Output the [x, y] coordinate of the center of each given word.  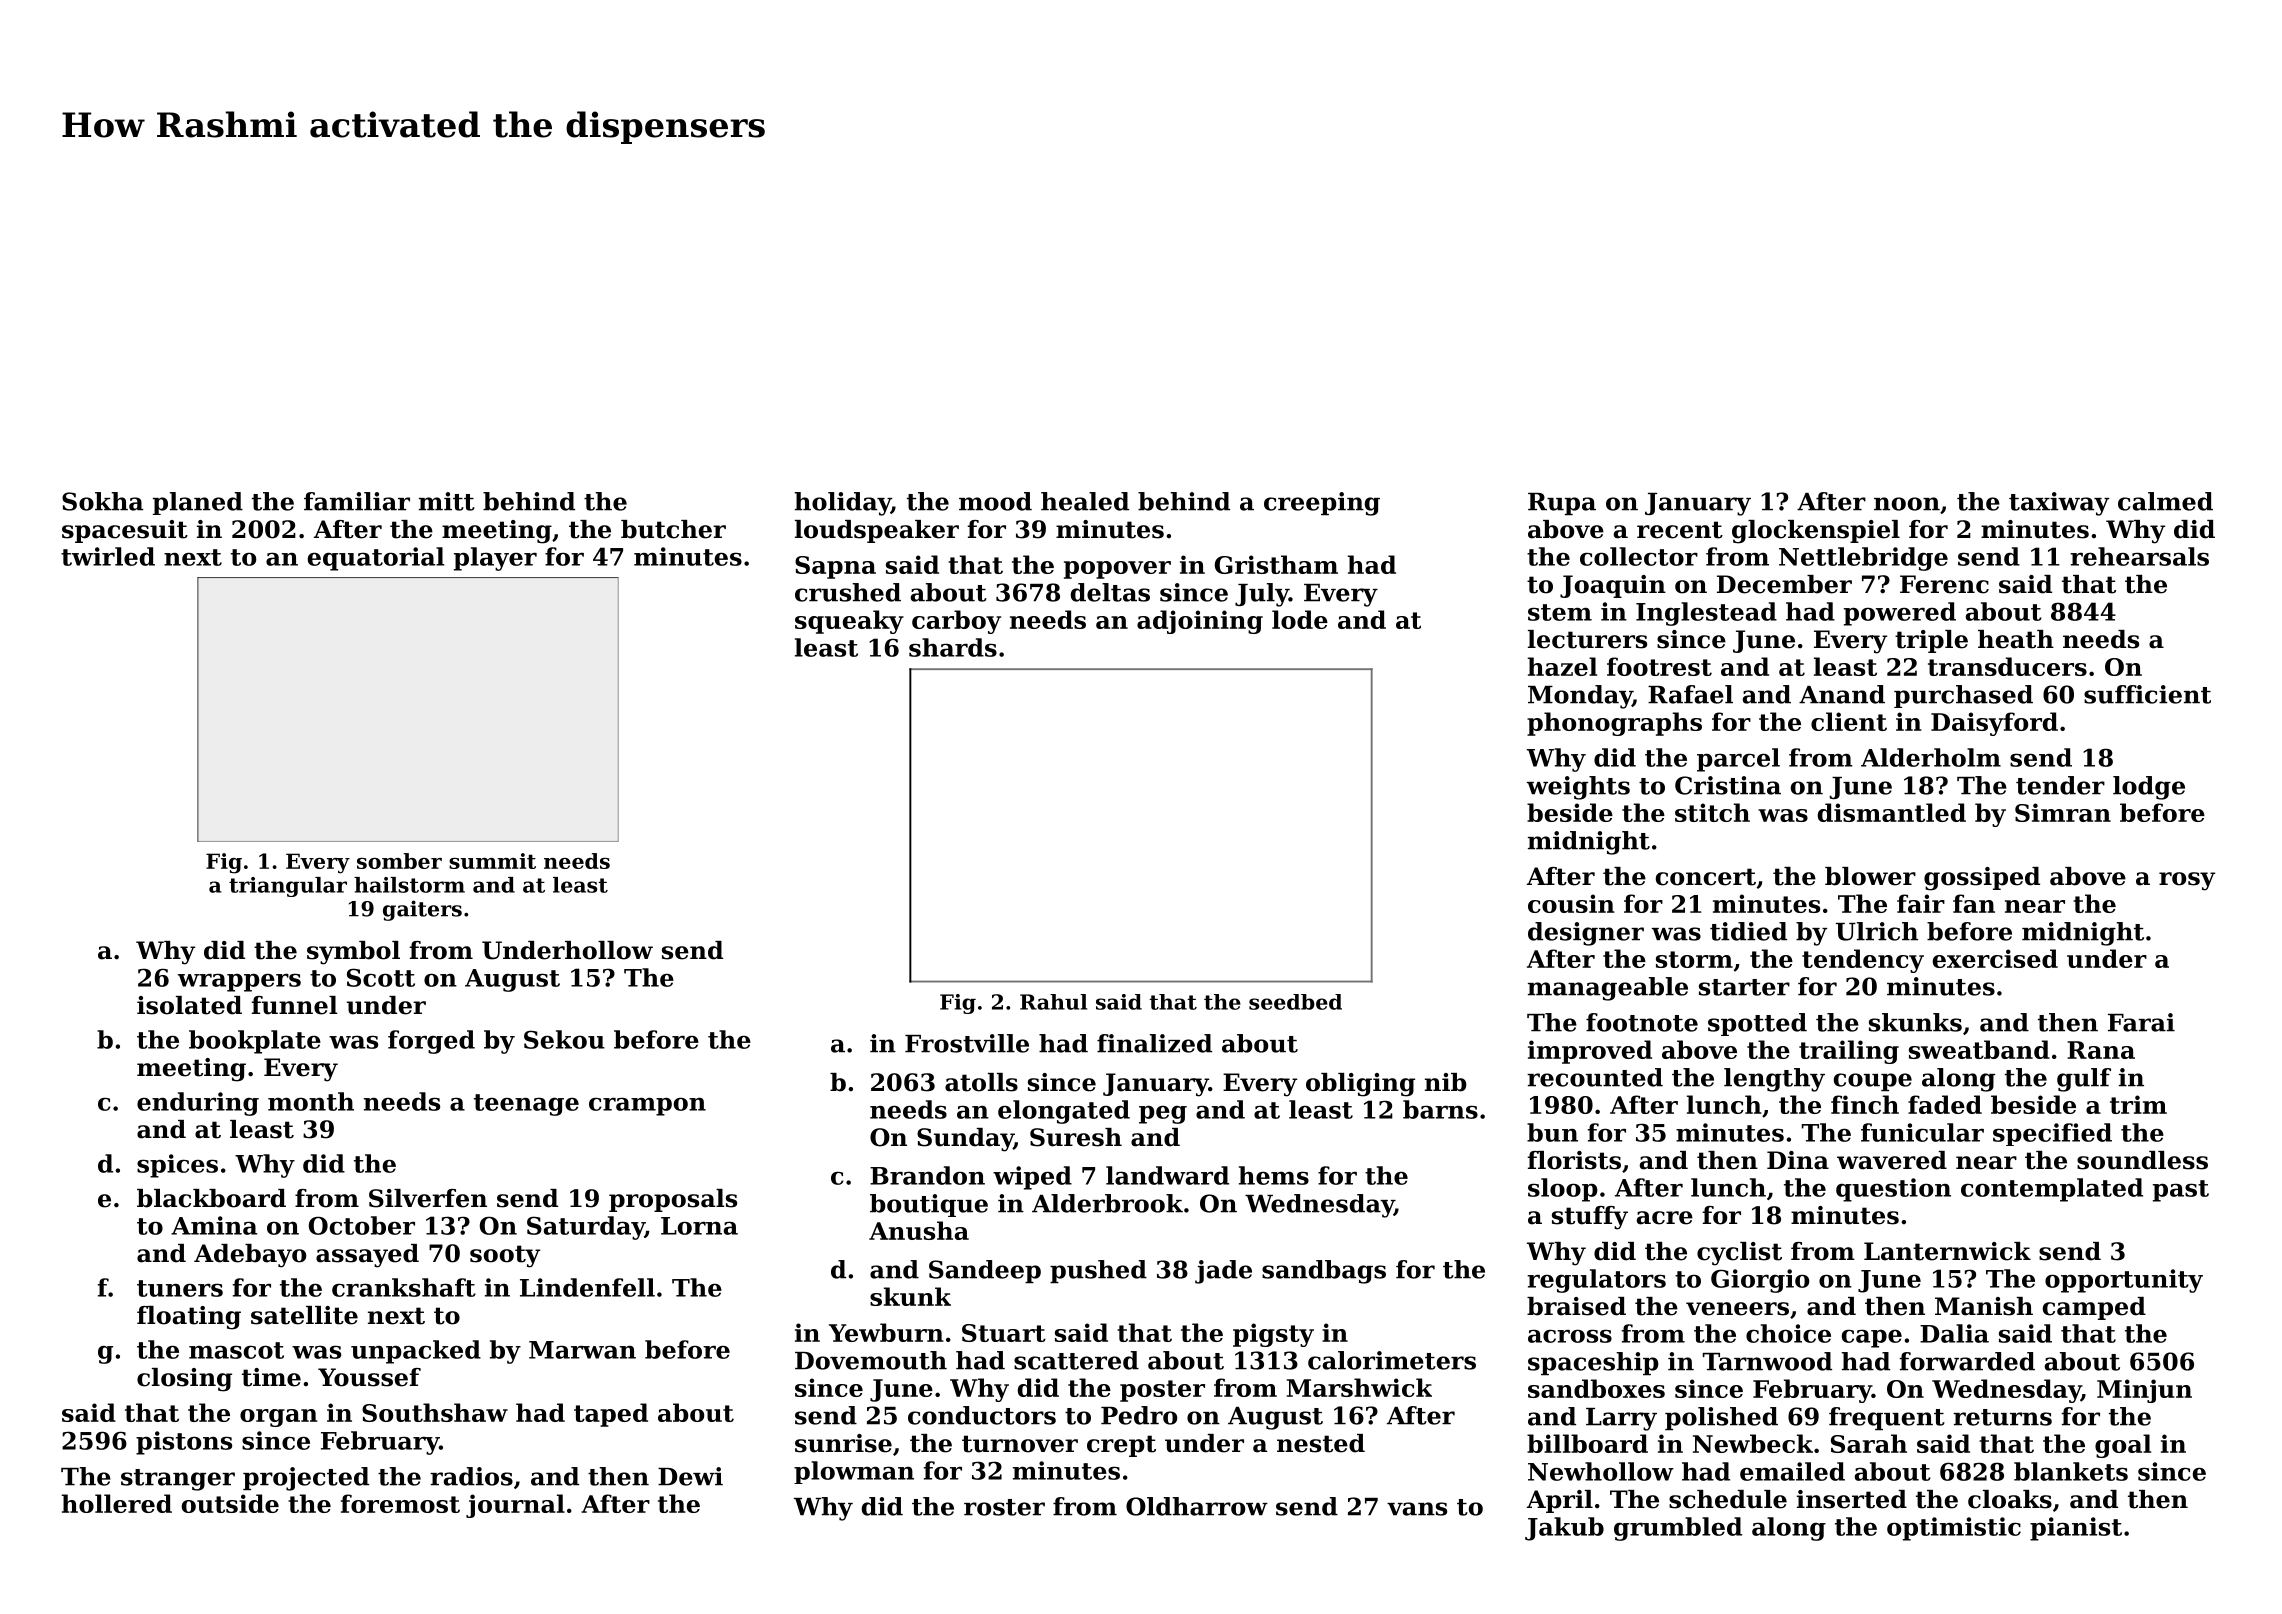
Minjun [2144, 1391]
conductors [982, 1415]
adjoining [1200, 622]
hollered [117, 1503]
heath [2016, 639]
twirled [108, 556]
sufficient [2147, 694]
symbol [353, 953]
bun [1552, 1132]
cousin [1571, 903]
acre [1665, 1218]
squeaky [849, 622]
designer [1586, 934]
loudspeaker [877, 531]
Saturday [586, 1228]
